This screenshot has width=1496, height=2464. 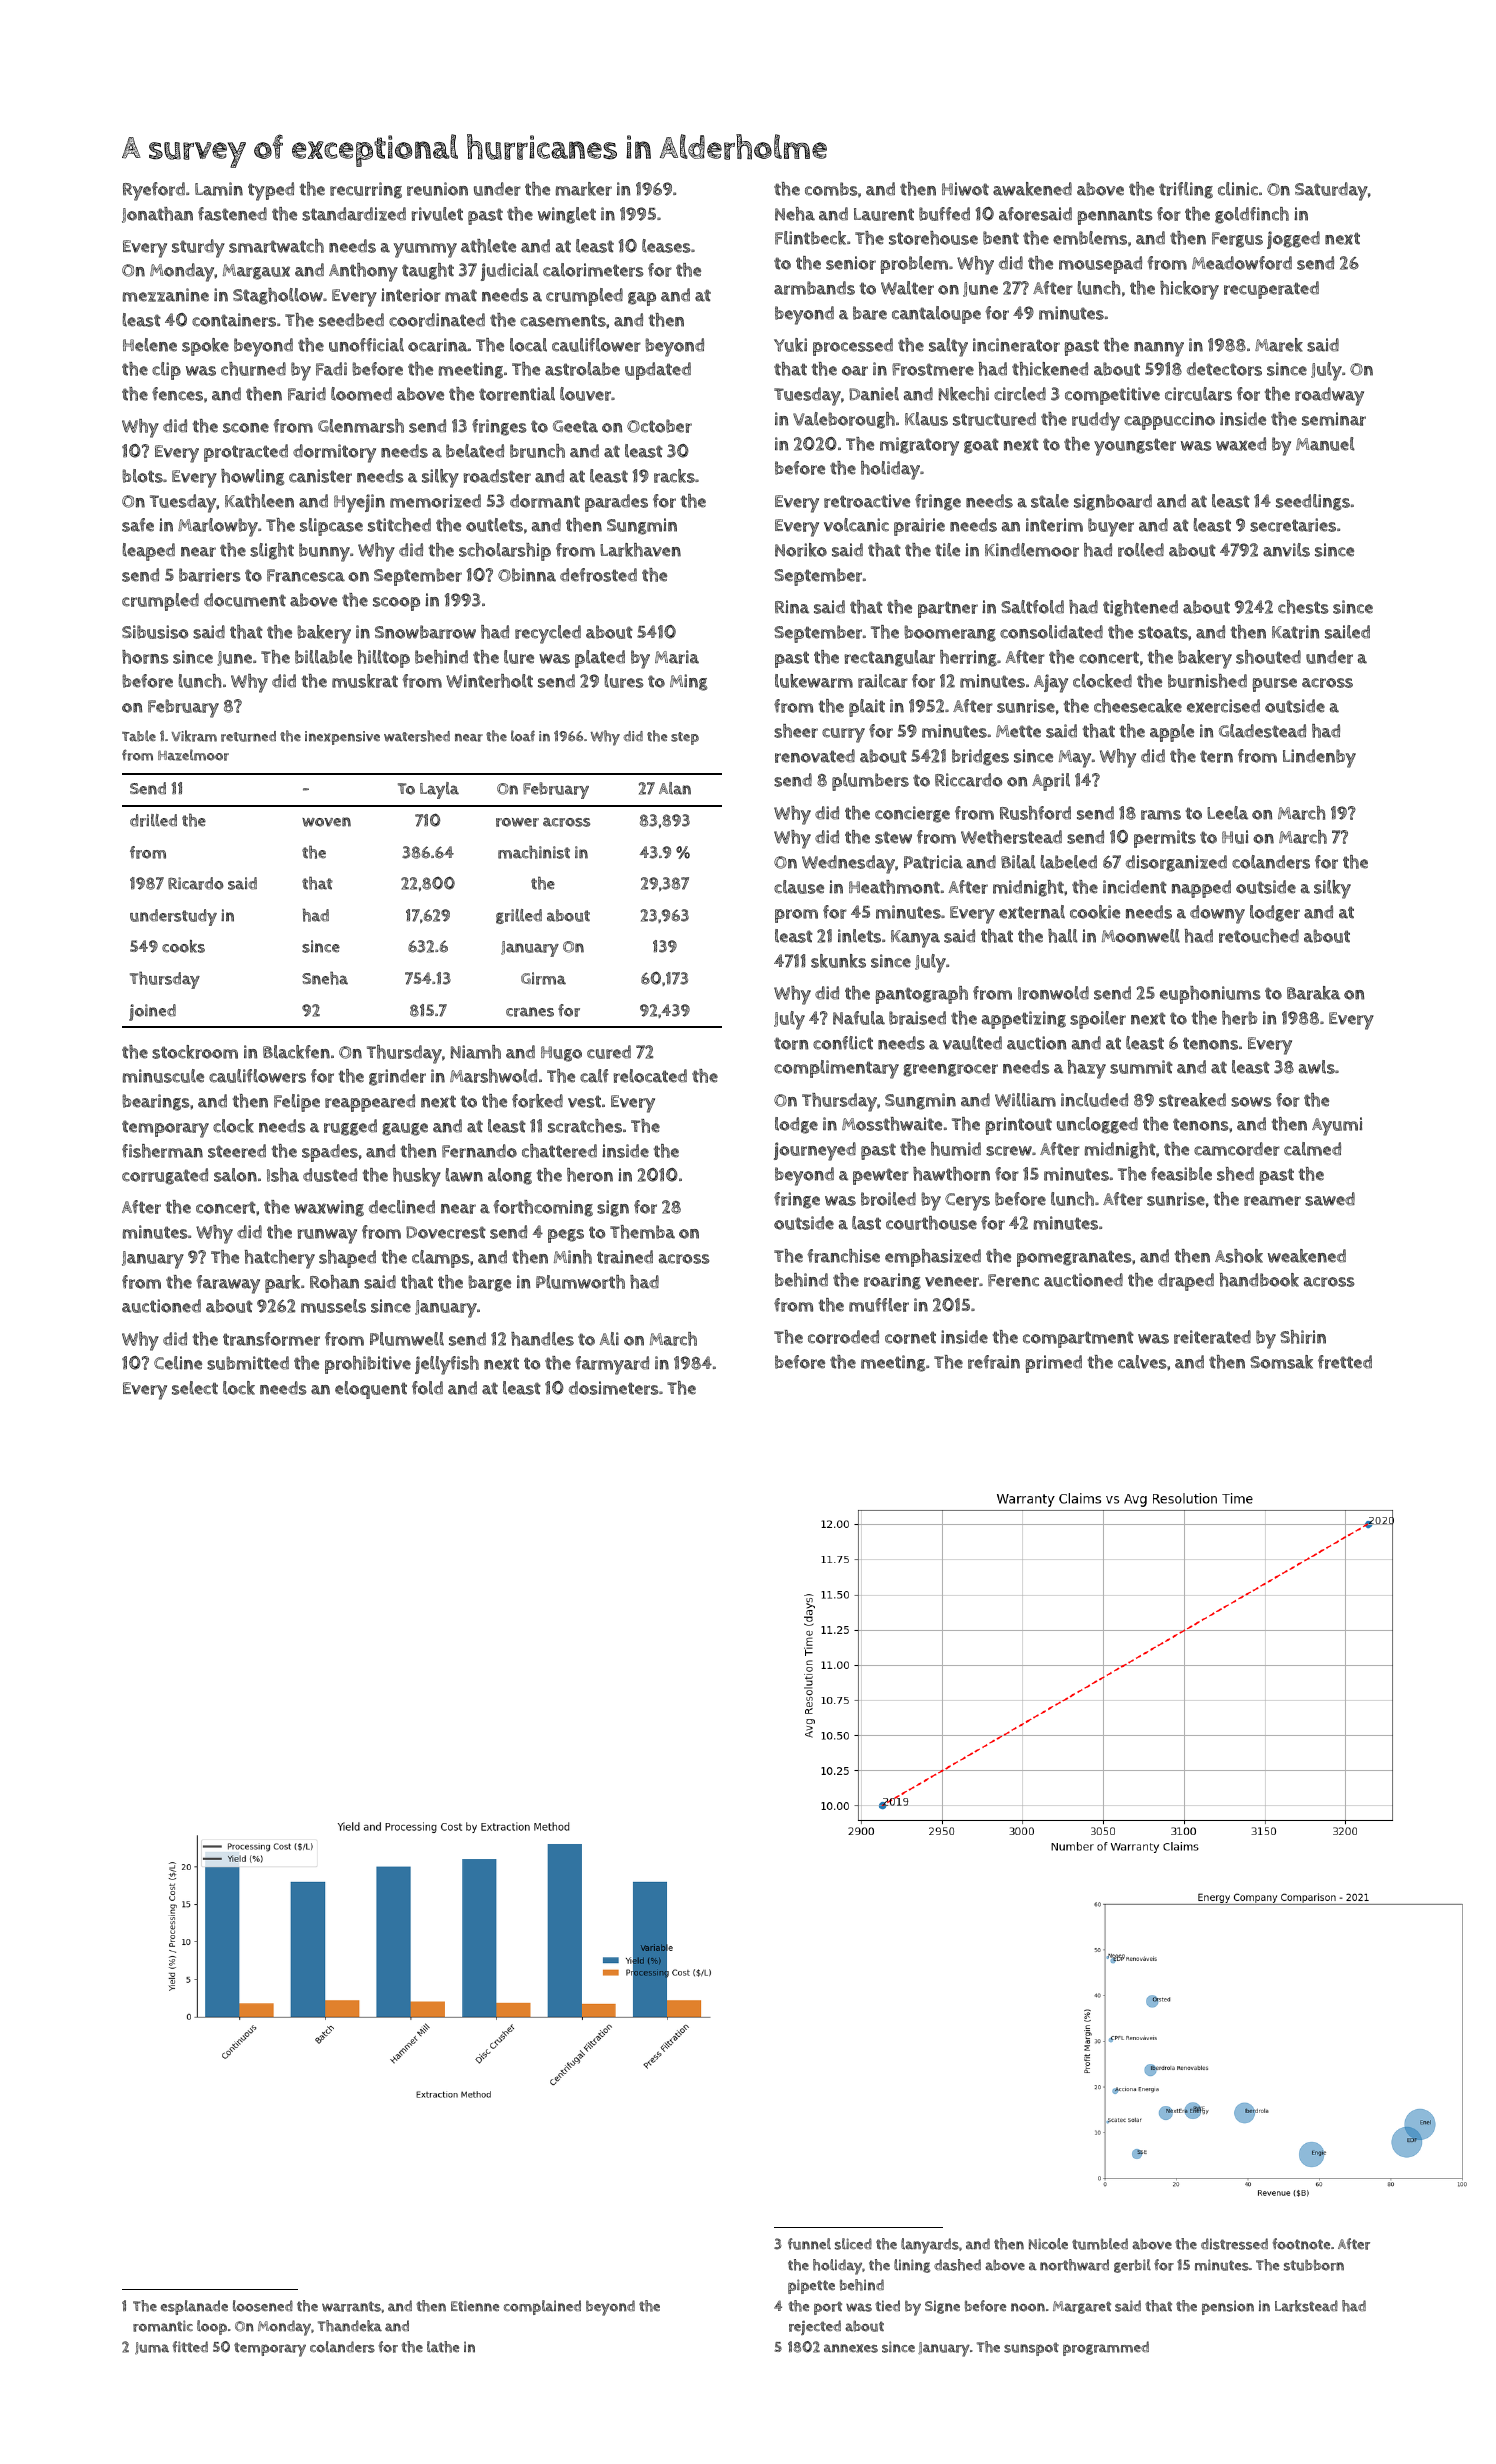 I want to click on Baraka, so click(x=1313, y=993).
